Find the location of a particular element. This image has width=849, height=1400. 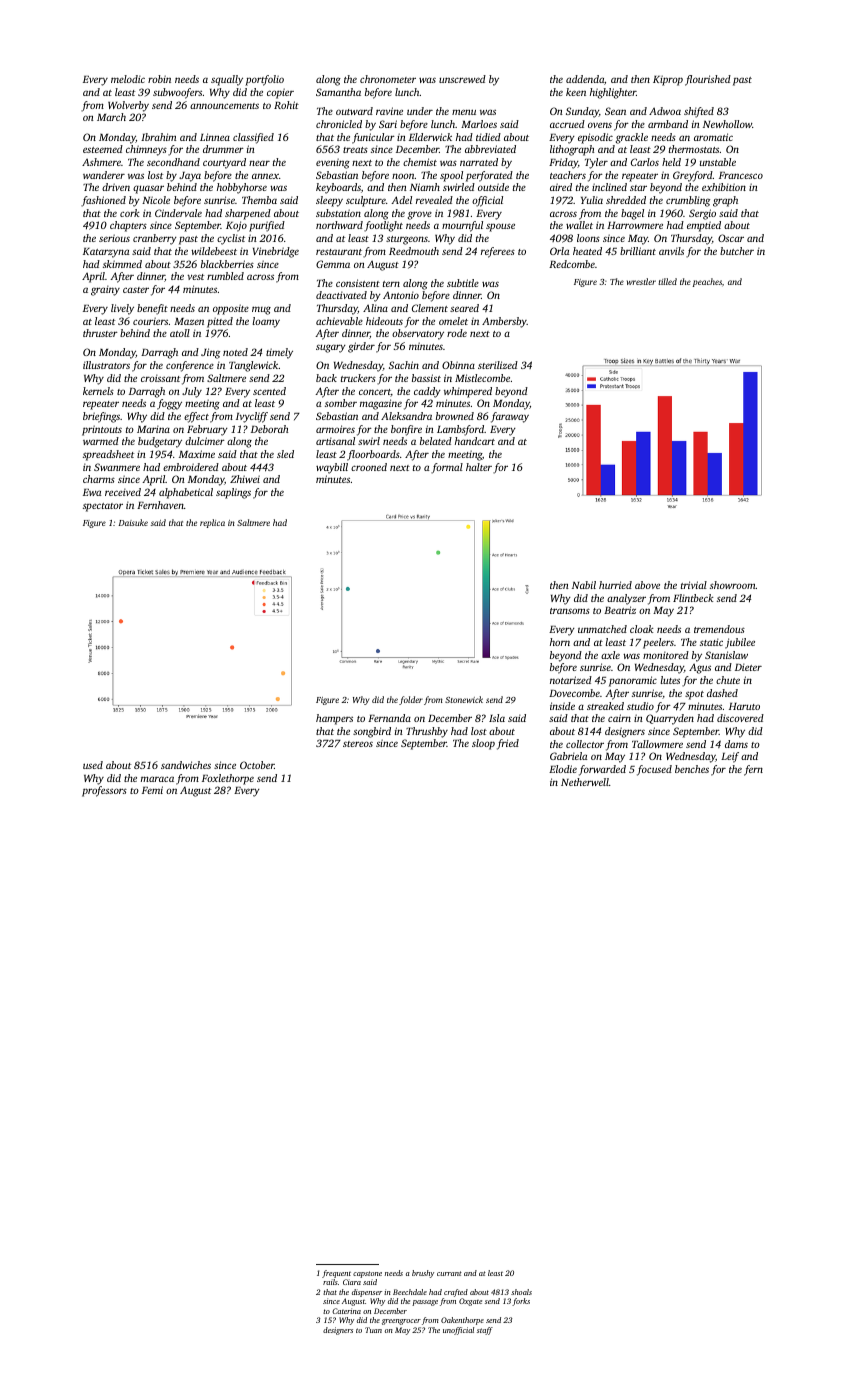

Leif is located at coordinates (730, 757).
